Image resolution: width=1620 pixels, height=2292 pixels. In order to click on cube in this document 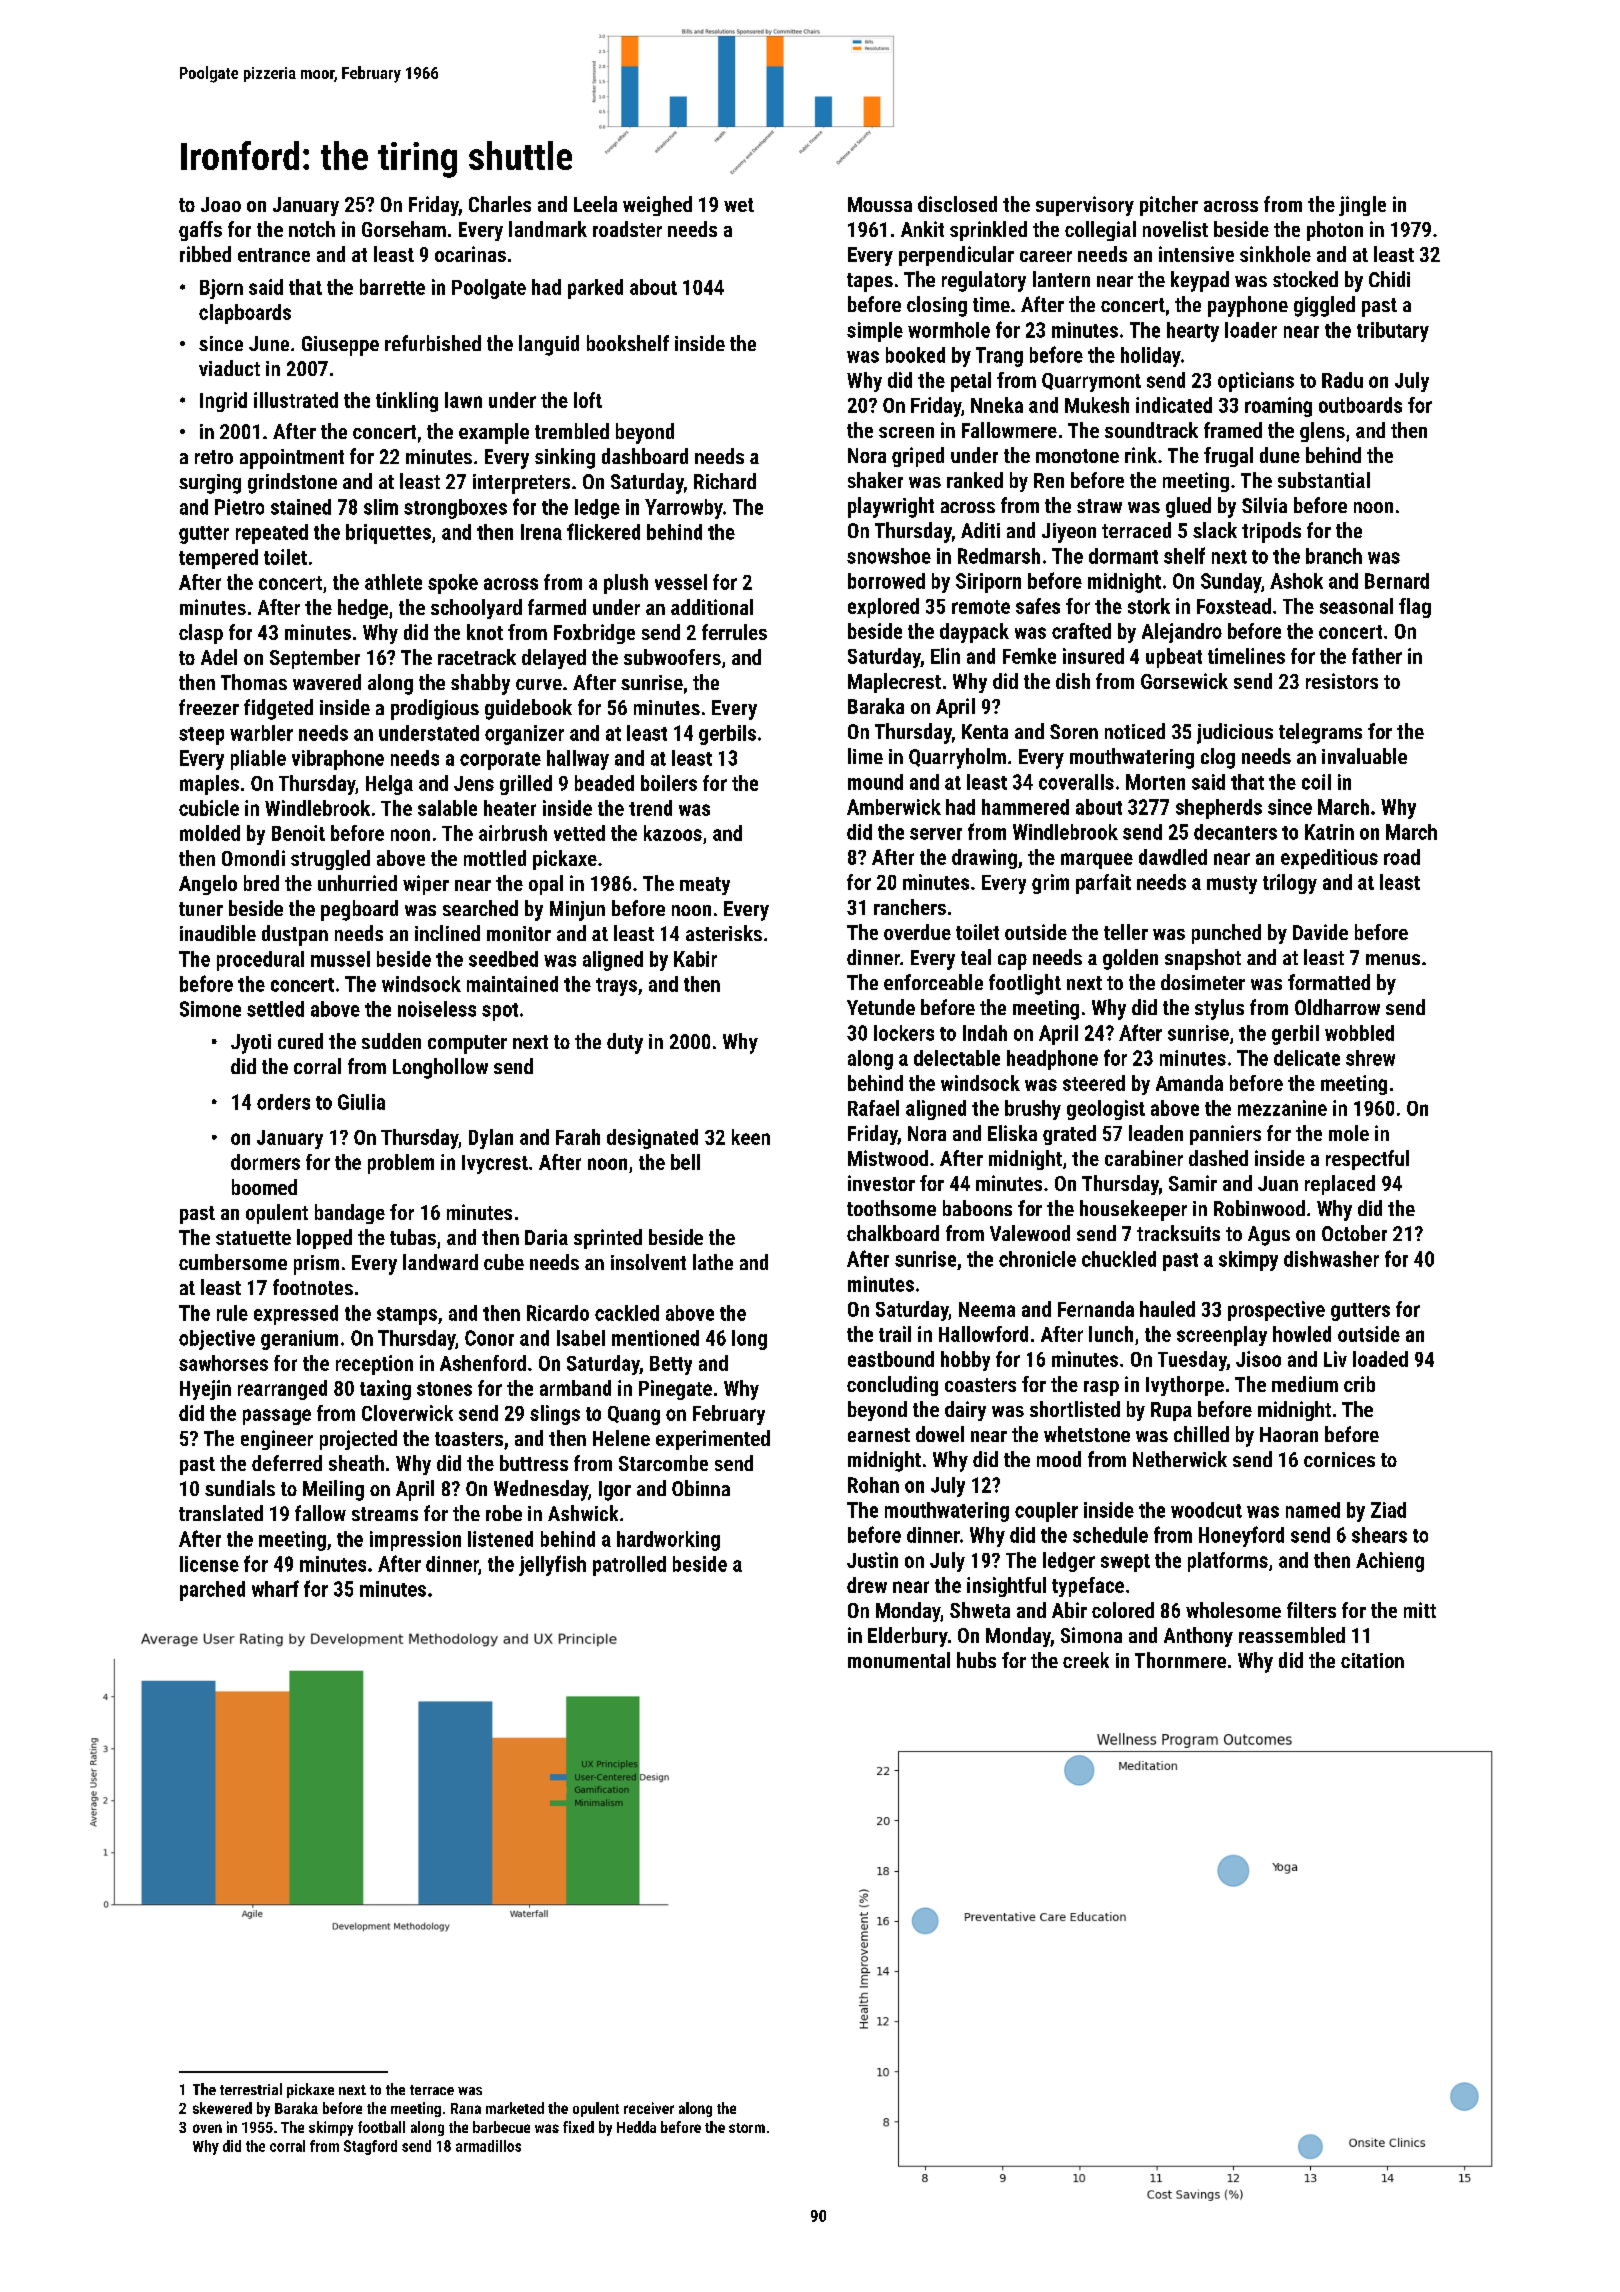, I will do `click(504, 1262)`.
